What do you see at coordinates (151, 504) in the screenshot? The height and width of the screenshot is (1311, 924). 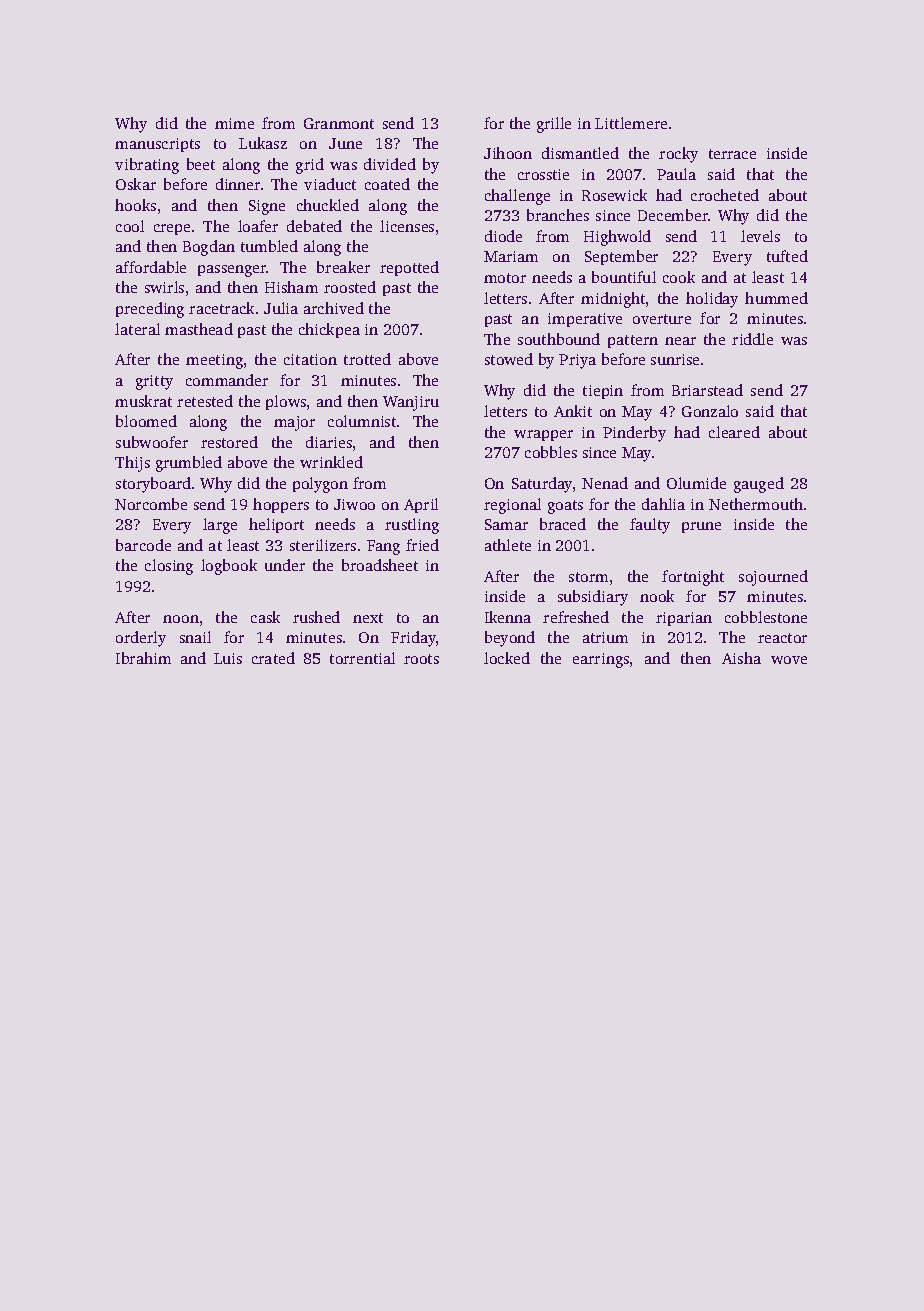 I see `Norcombe` at bounding box center [151, 504].
